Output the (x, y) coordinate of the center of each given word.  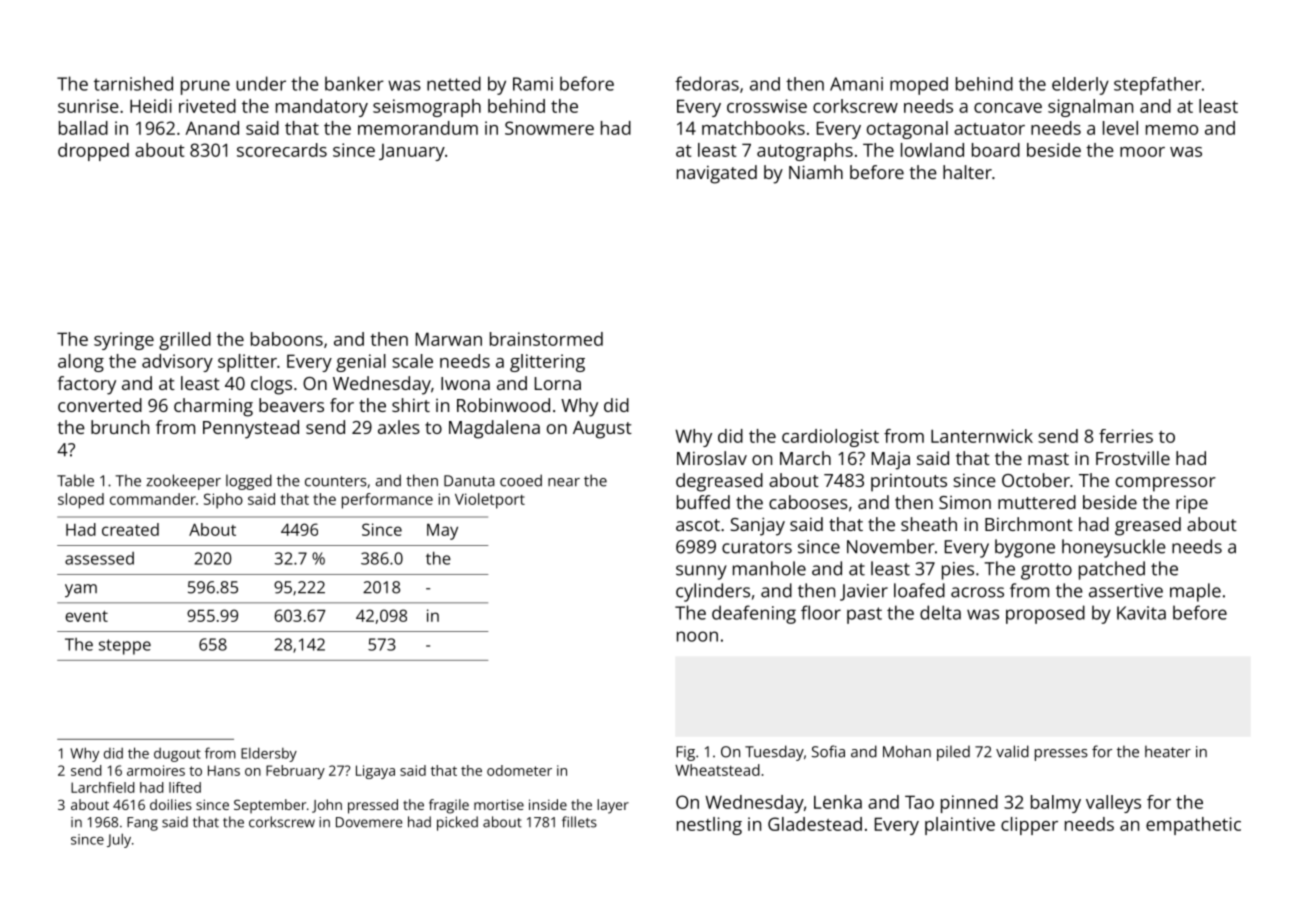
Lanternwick (982, 436)
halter (967, 172)
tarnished (133, 83)
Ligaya (375, 772)
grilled (185, 341)
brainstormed (546, 339)
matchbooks (753, 128)
